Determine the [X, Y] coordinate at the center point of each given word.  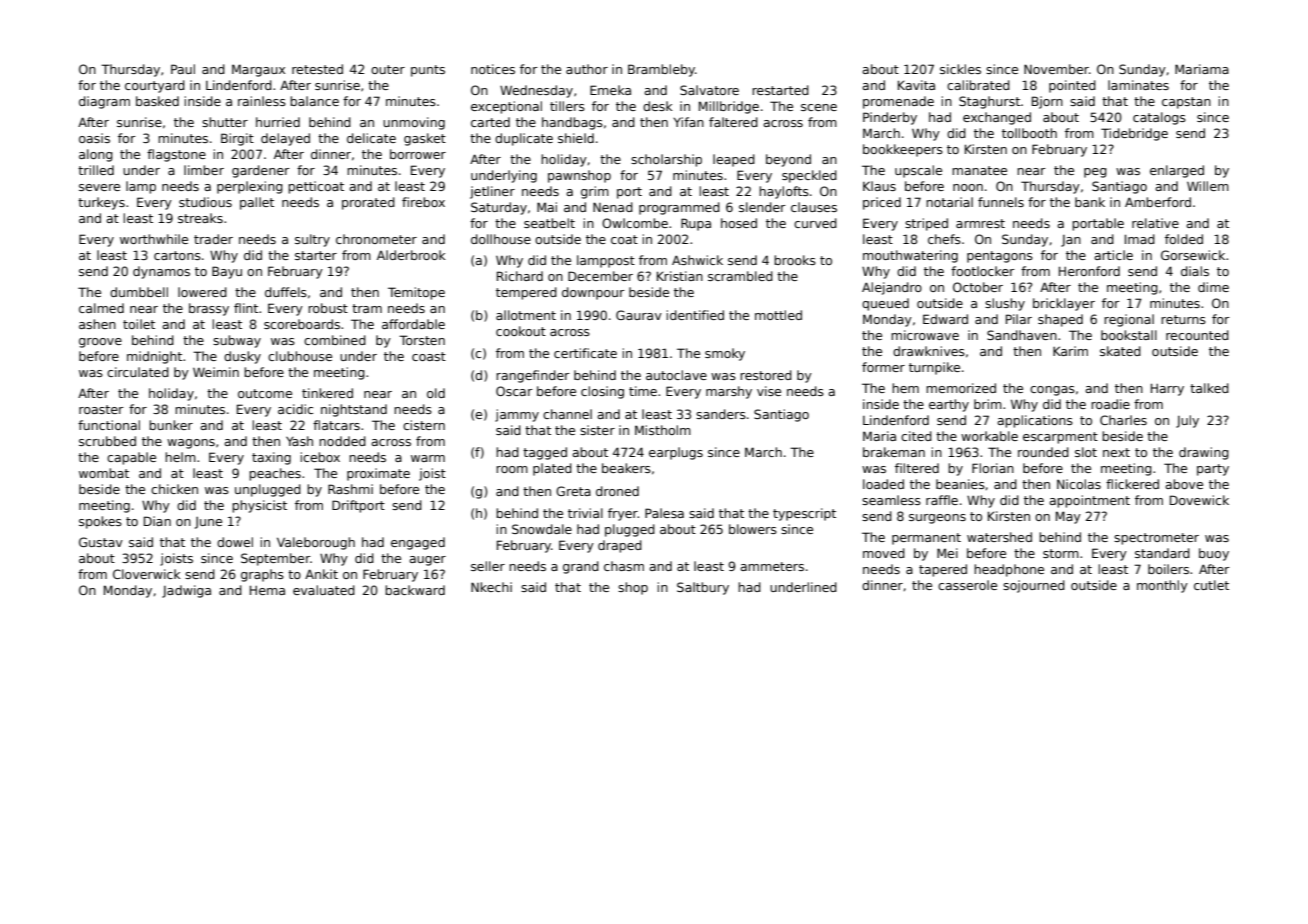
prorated [368, 203]
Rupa [696, 224]
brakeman [894, 452]
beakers [626, 468]
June [208, 523]
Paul [183, 69]
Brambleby [661, 70]
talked [1209, 388]
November [1056, 69]
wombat [104, 473]
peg [1095, 173]
